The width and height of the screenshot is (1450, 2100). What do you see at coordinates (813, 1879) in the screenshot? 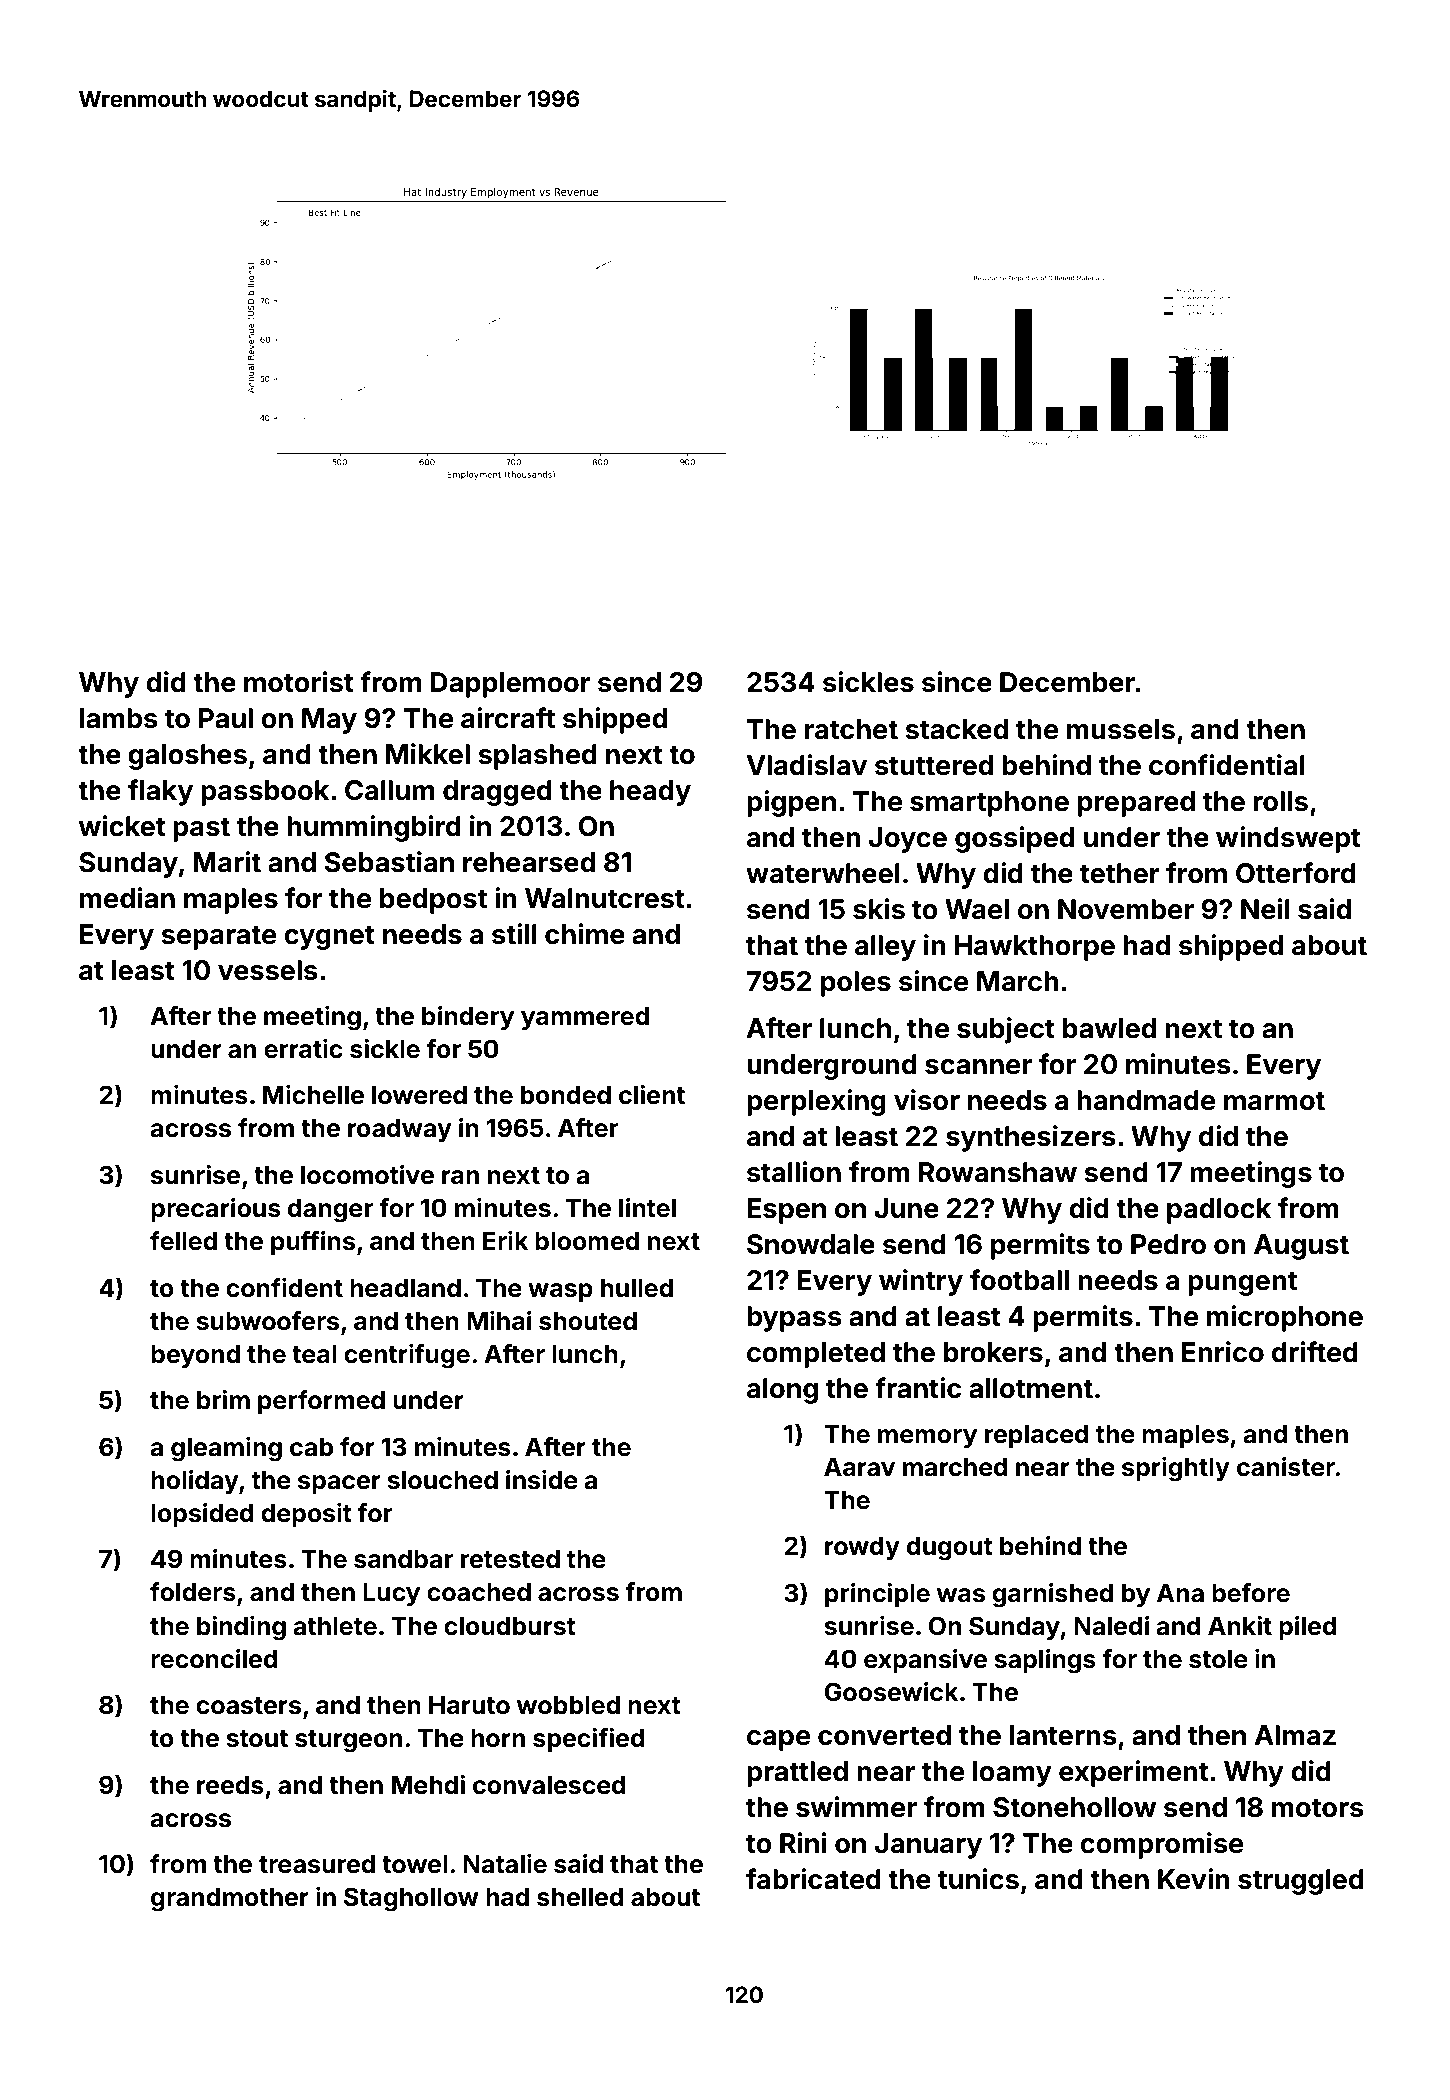
I see `fabricated` at bounding box center [813, 1879].
